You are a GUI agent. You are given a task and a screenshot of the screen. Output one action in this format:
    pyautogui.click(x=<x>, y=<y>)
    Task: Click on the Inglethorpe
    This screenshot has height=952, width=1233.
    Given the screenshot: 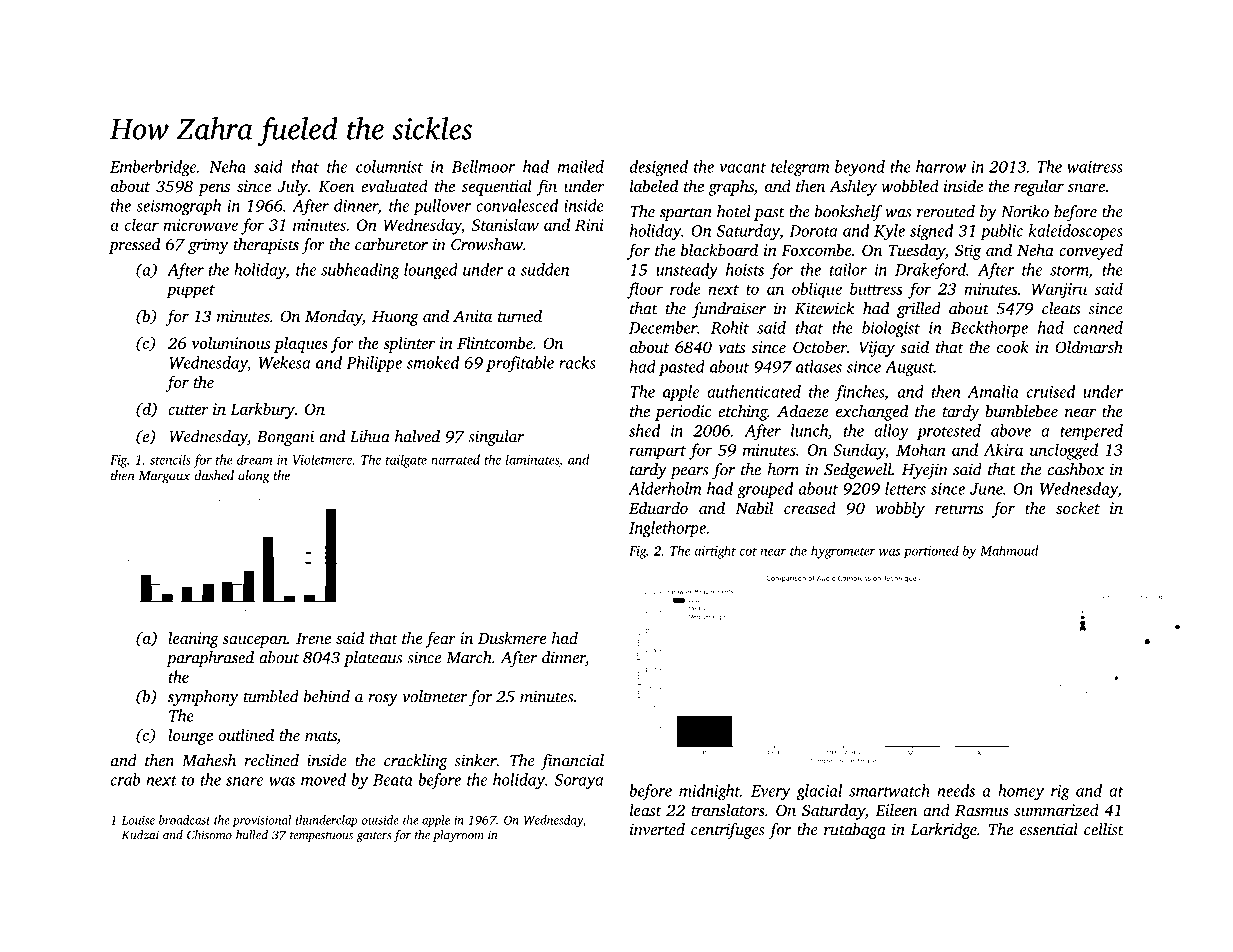 What is the action you would take?
    pyautogui.click(x=667, y=529)
